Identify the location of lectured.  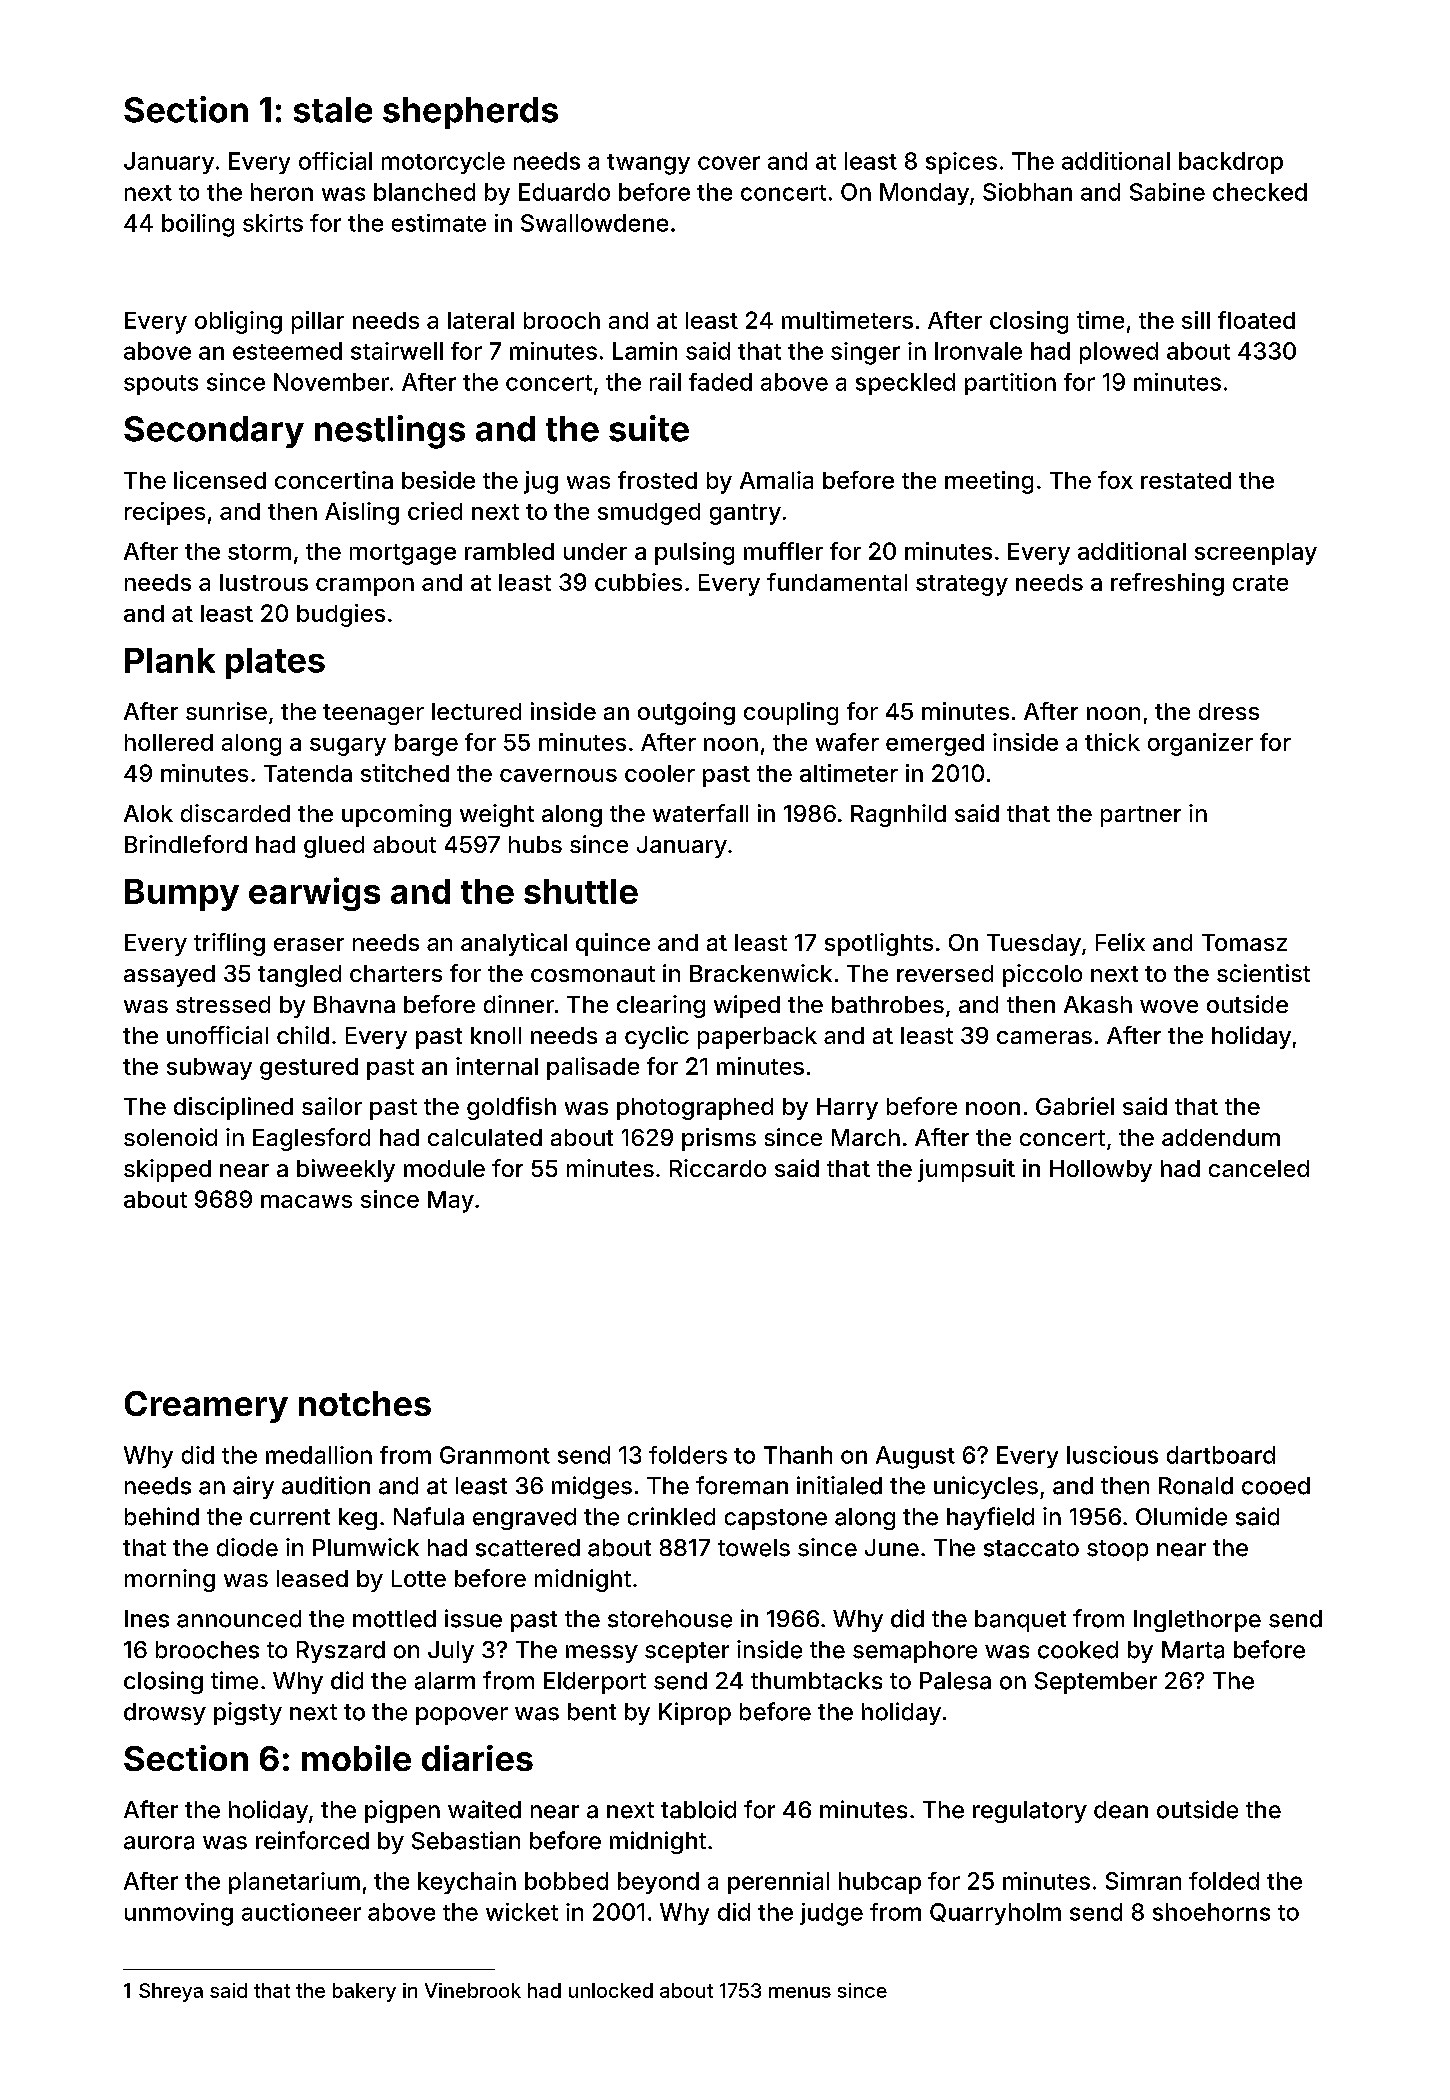
(476, 711).
